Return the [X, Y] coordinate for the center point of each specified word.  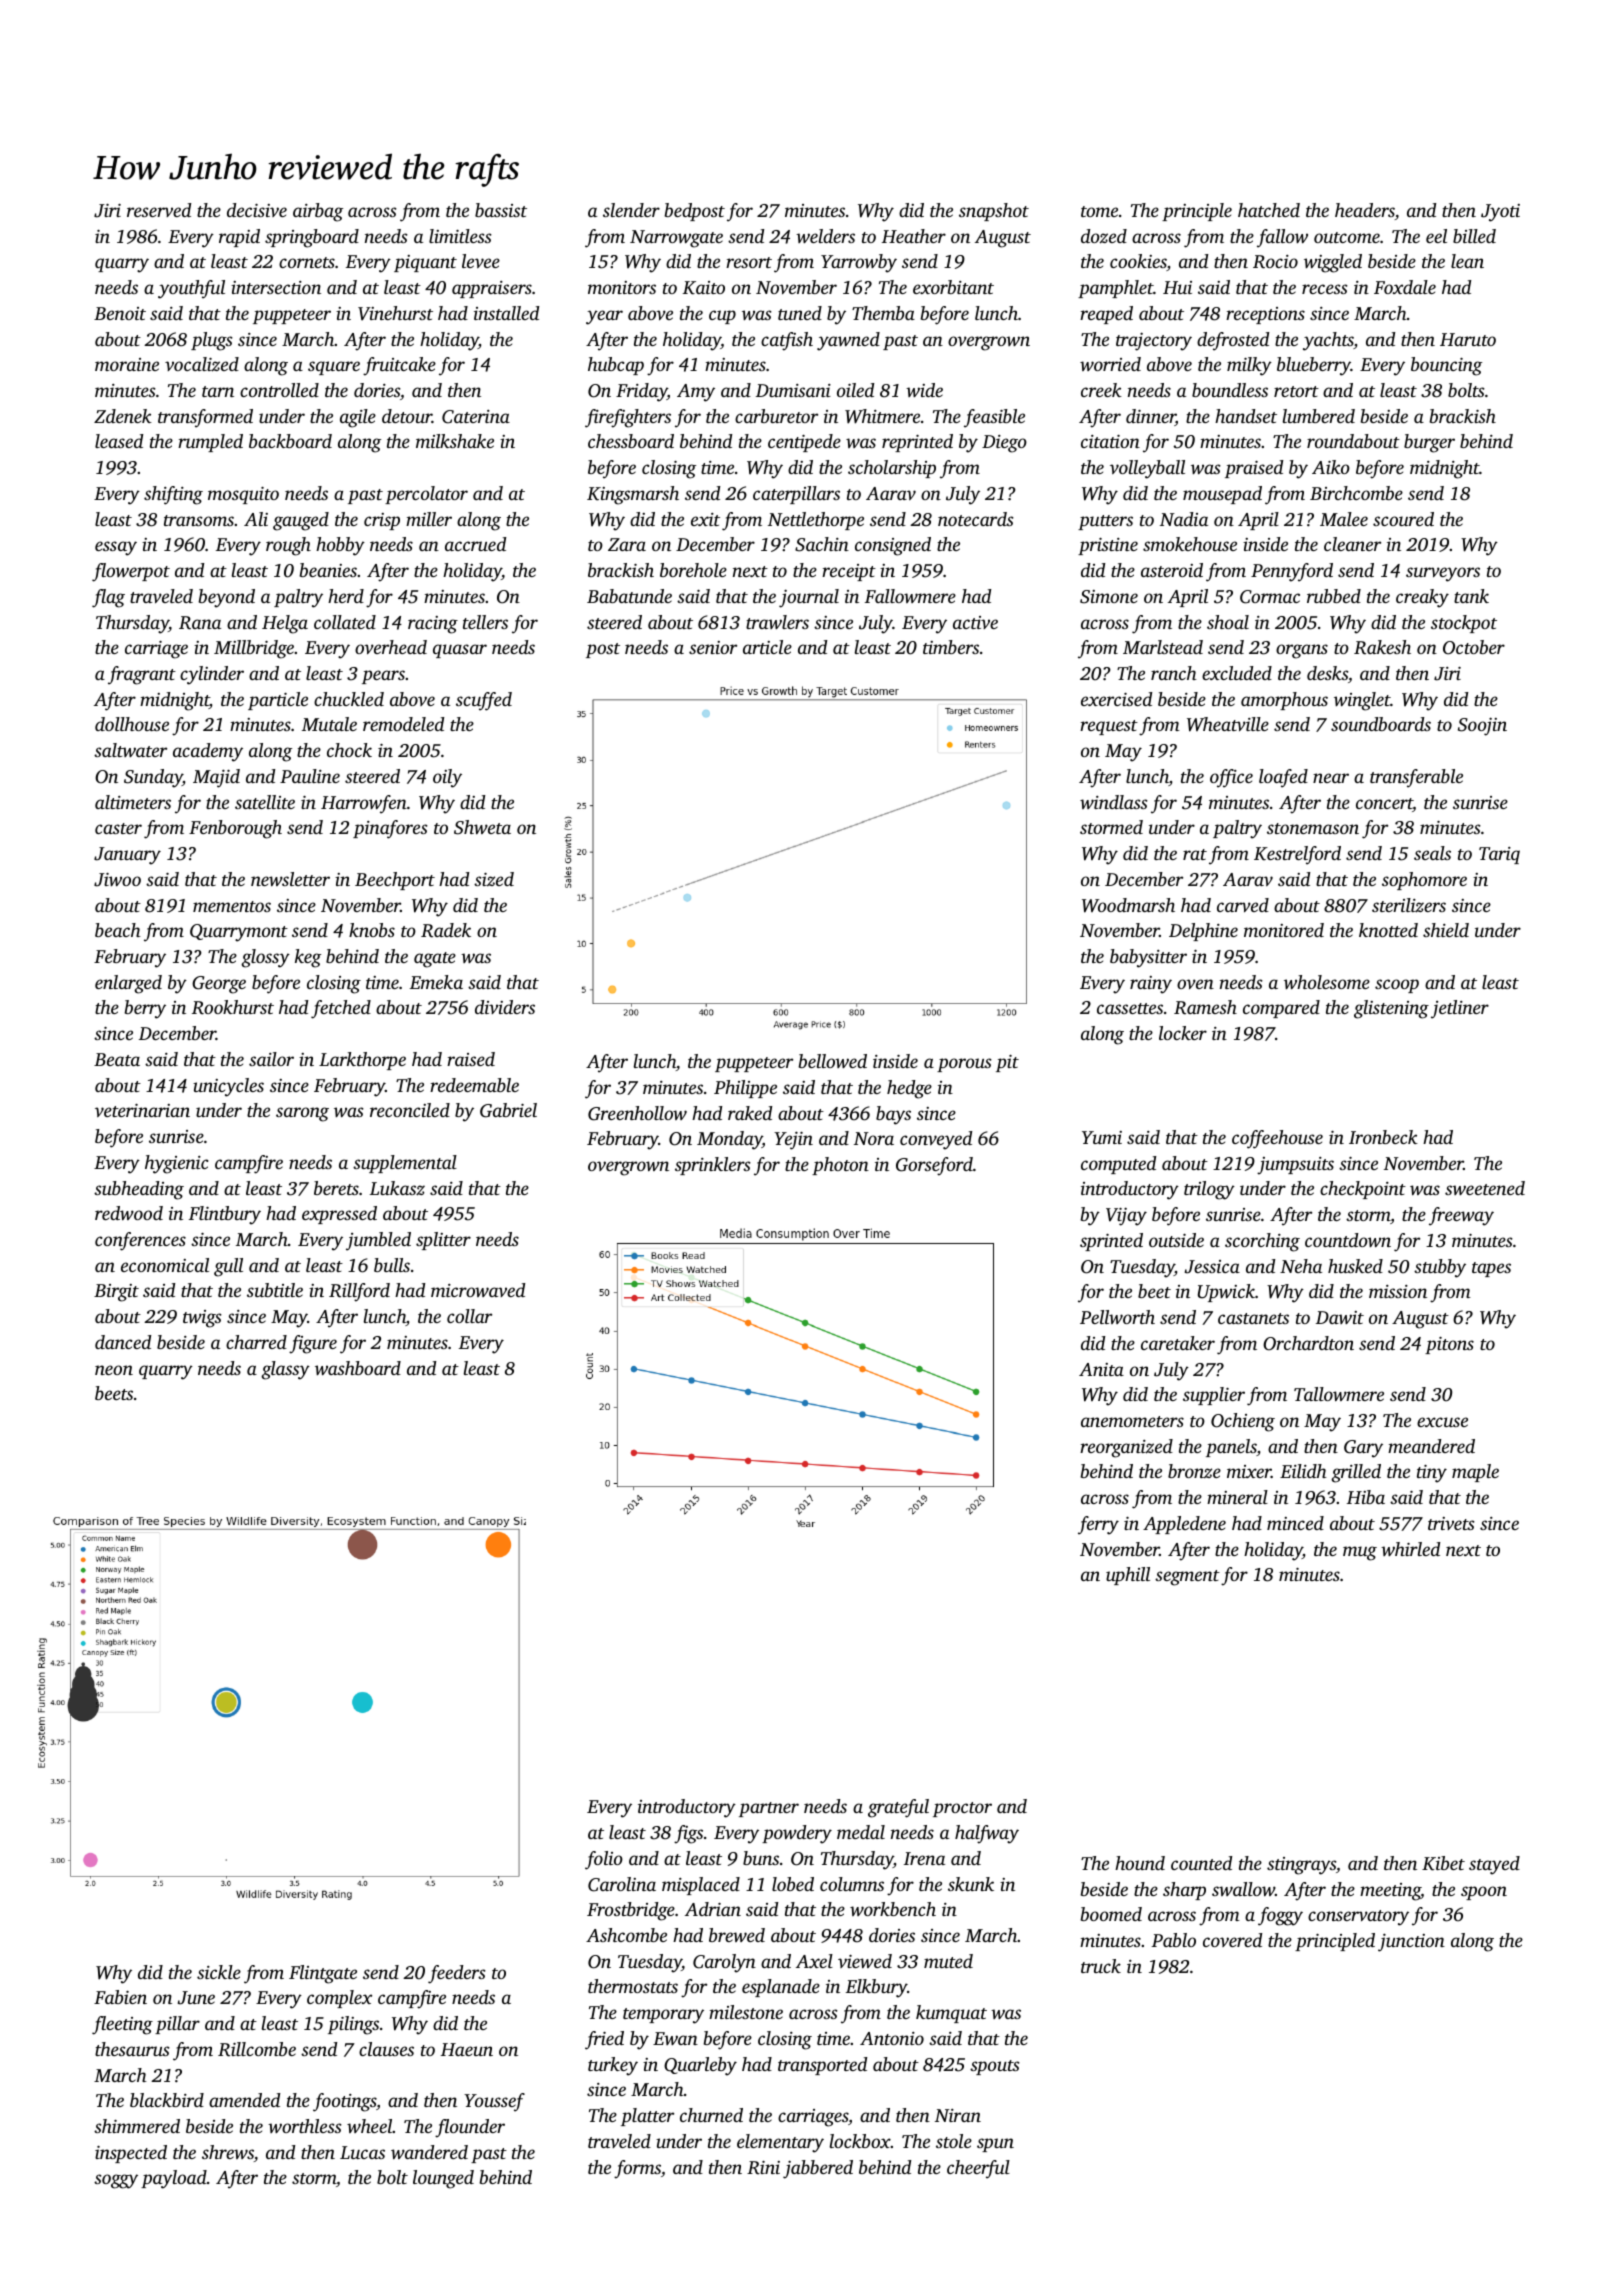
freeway [1461, 1216]
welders [825, 236]
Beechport [395, 881]
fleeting [122, 2025]
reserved [159, 210]
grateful [898, 1808]
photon [840, 1166]
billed [1474, 236]
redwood [129, 1213]
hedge [909, 1089]
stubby [1440, 1268]
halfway [987, 1834]
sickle [219, 1972]
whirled [1410, 1549]
